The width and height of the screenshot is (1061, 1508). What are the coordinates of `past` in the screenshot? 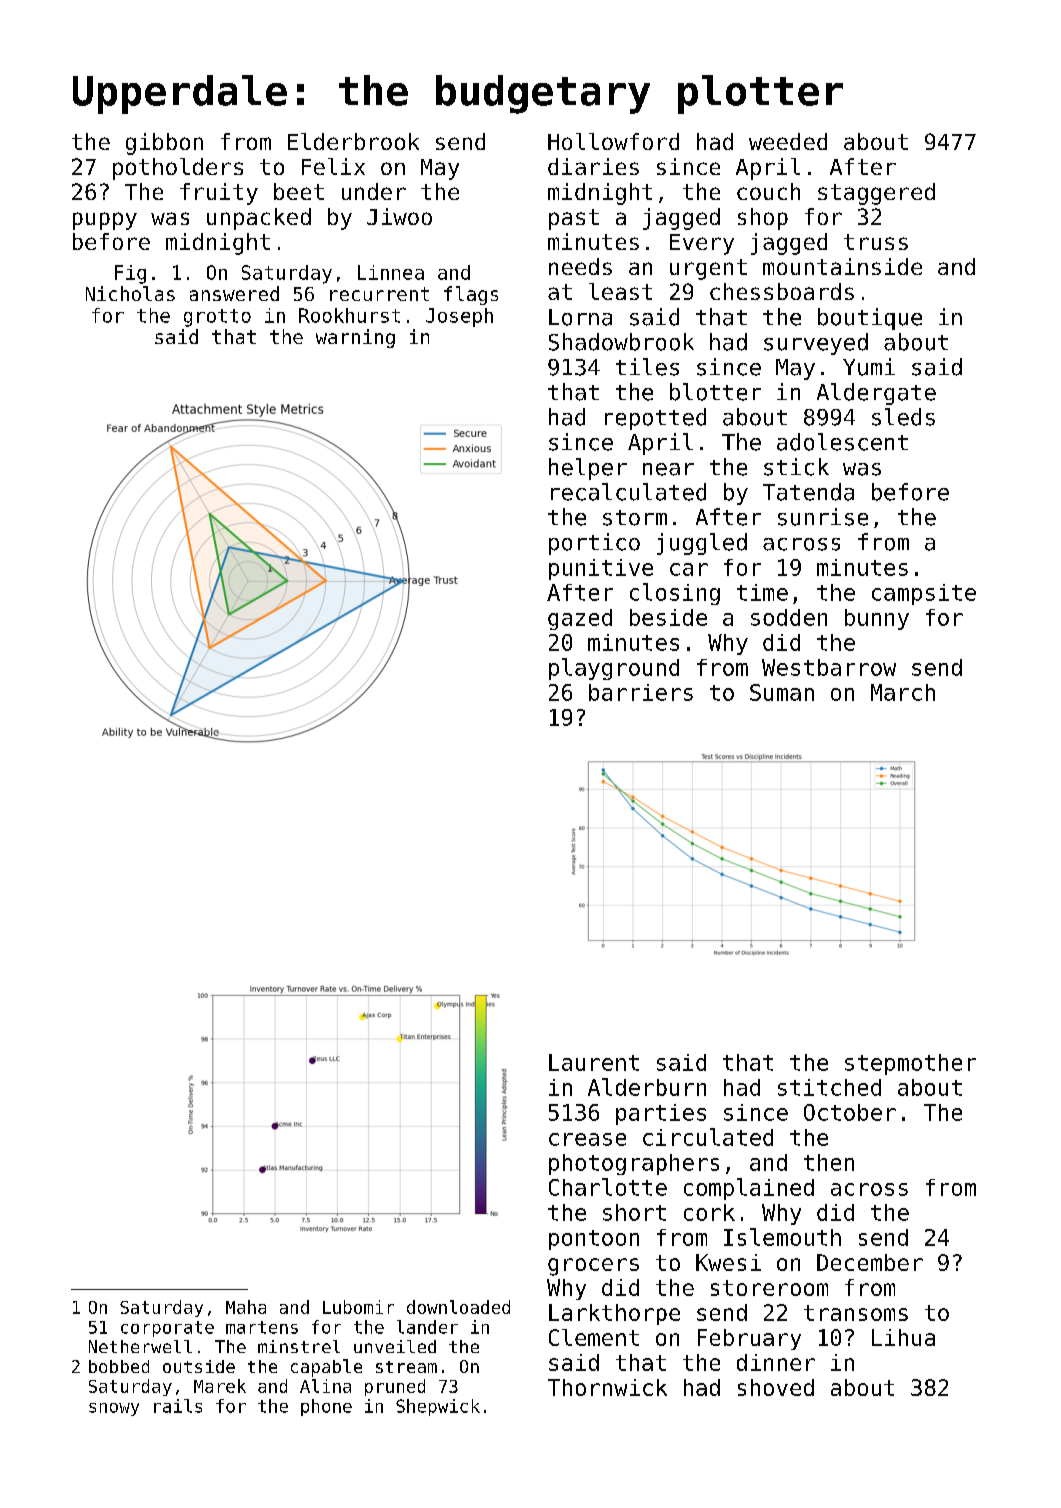 It's located at (574, 219).
